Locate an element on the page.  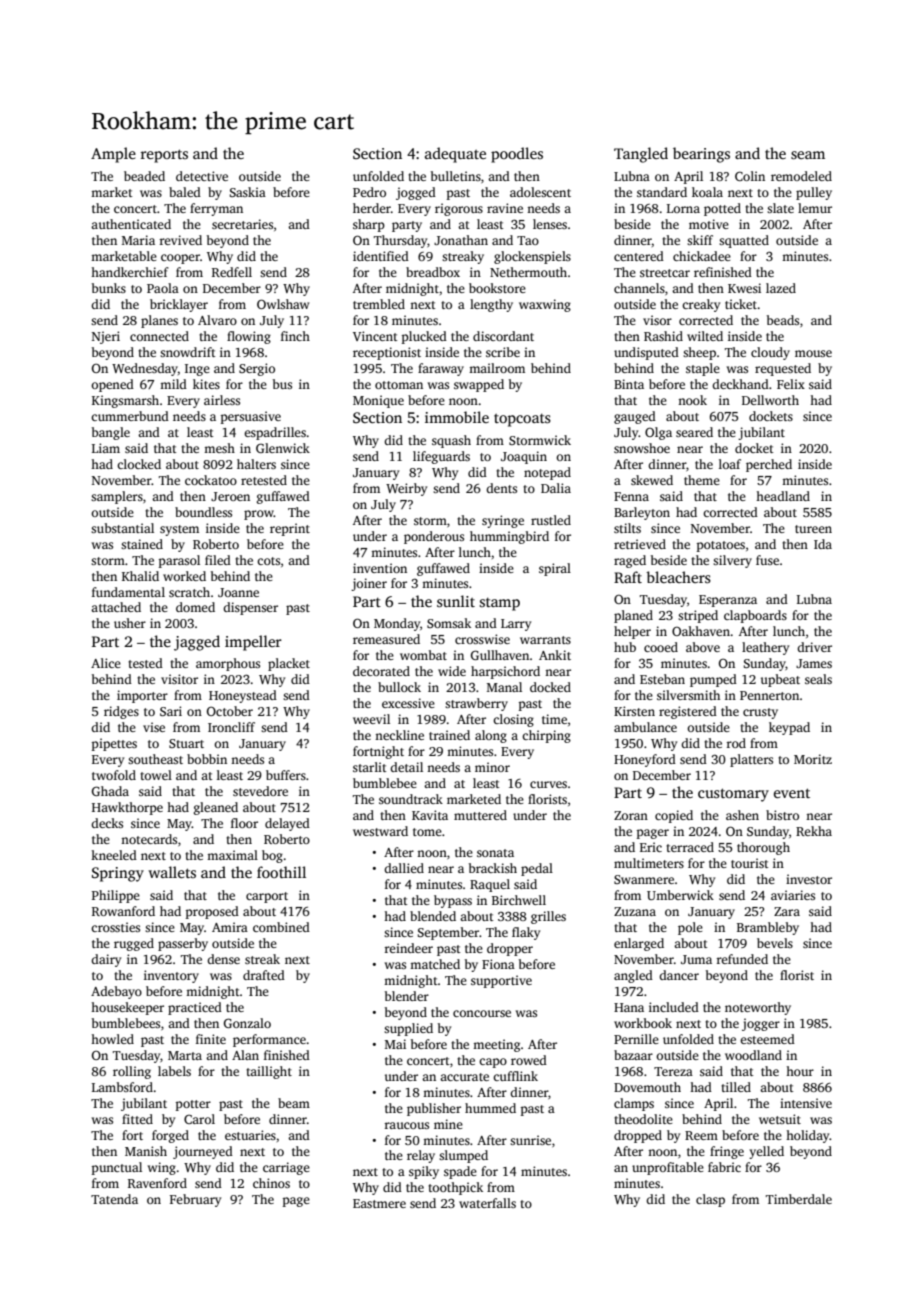
neckline is located at coordinates (399, 735).
